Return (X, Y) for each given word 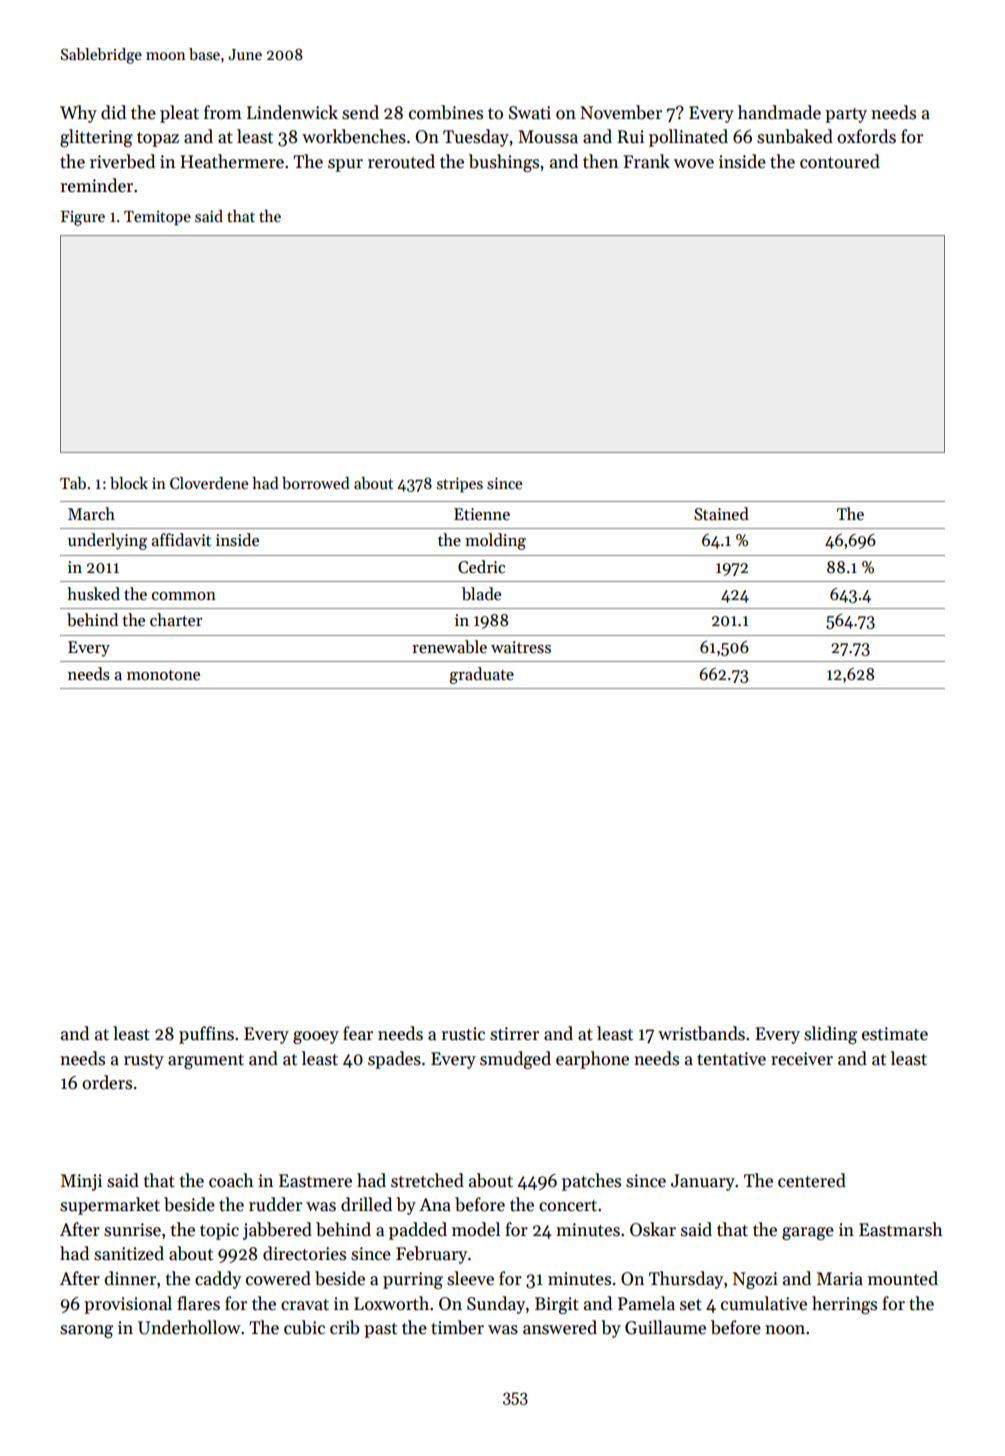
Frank (646, 161)
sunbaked (795, 136)
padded (418, 1231)
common (184, 596)
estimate (895, 1034)
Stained (721, 514)
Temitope (157, 218)
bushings (504, 163)
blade (481, 594)
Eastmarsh (901, 1229)
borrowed (316, 483)
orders (107, 1082)
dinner (130, 1278)
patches (591, 1182)
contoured (840, 161)
